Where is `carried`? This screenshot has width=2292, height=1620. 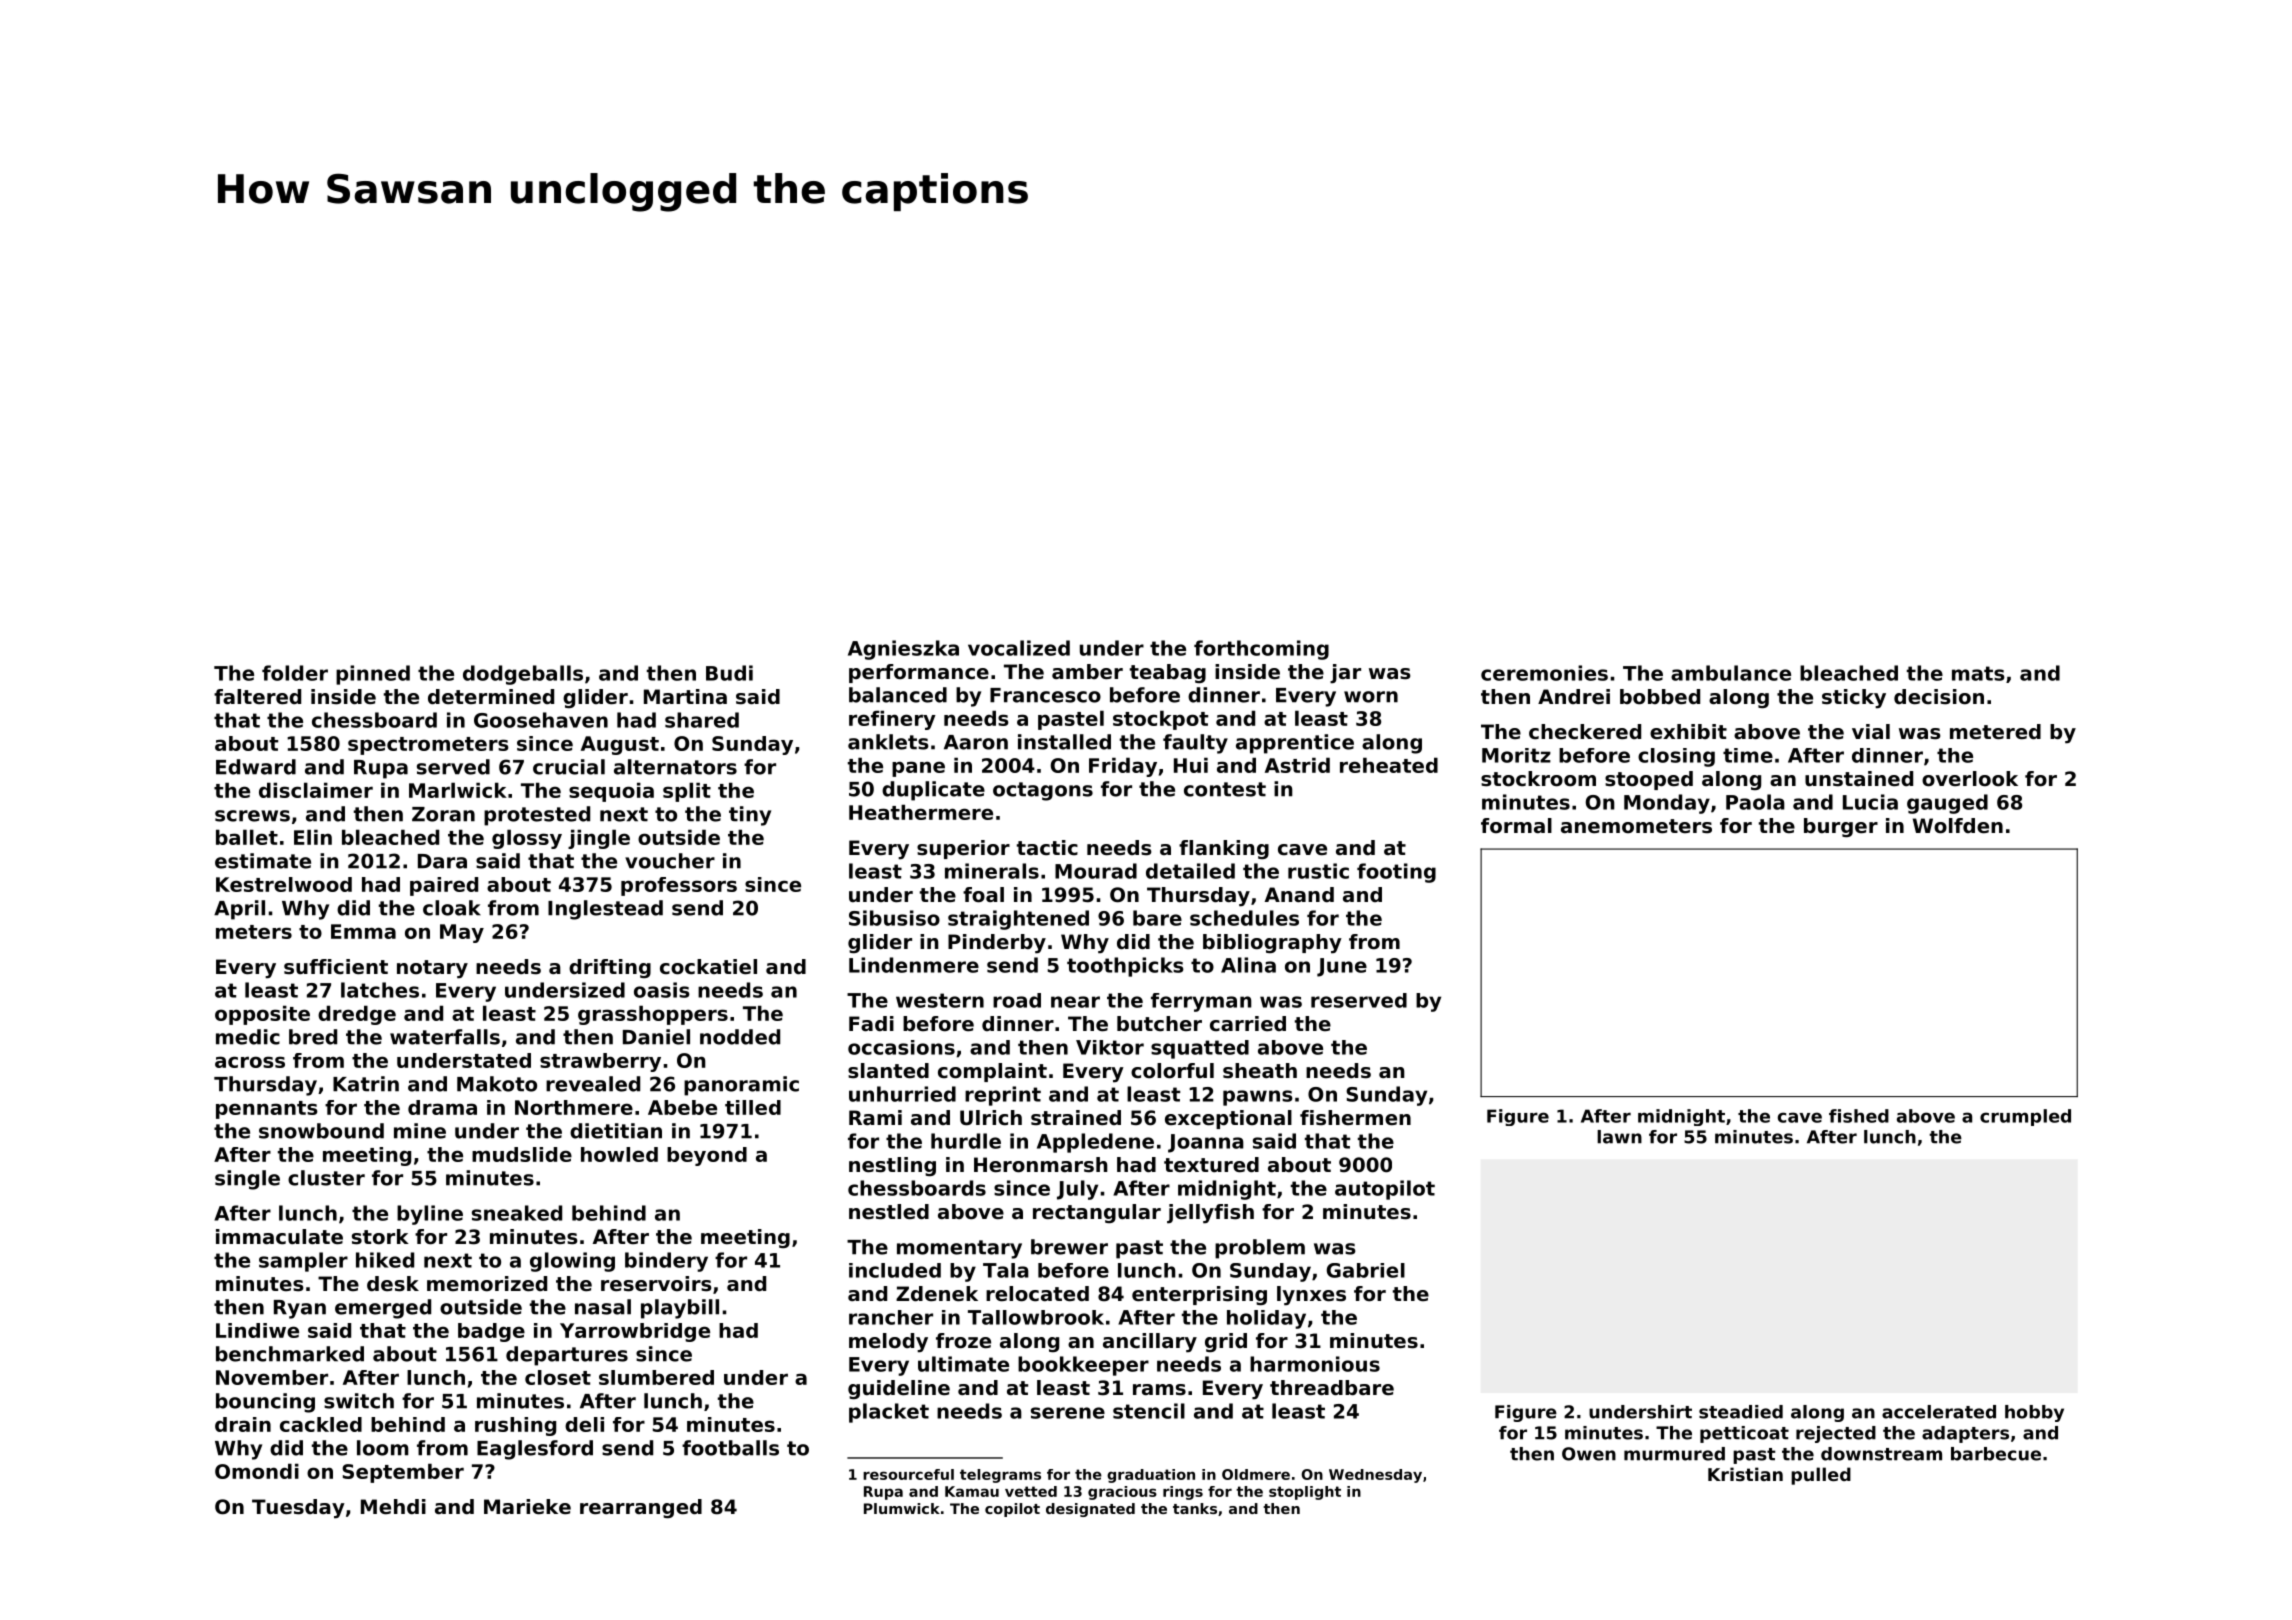
carried is located at coordinates (1248, 1024).
